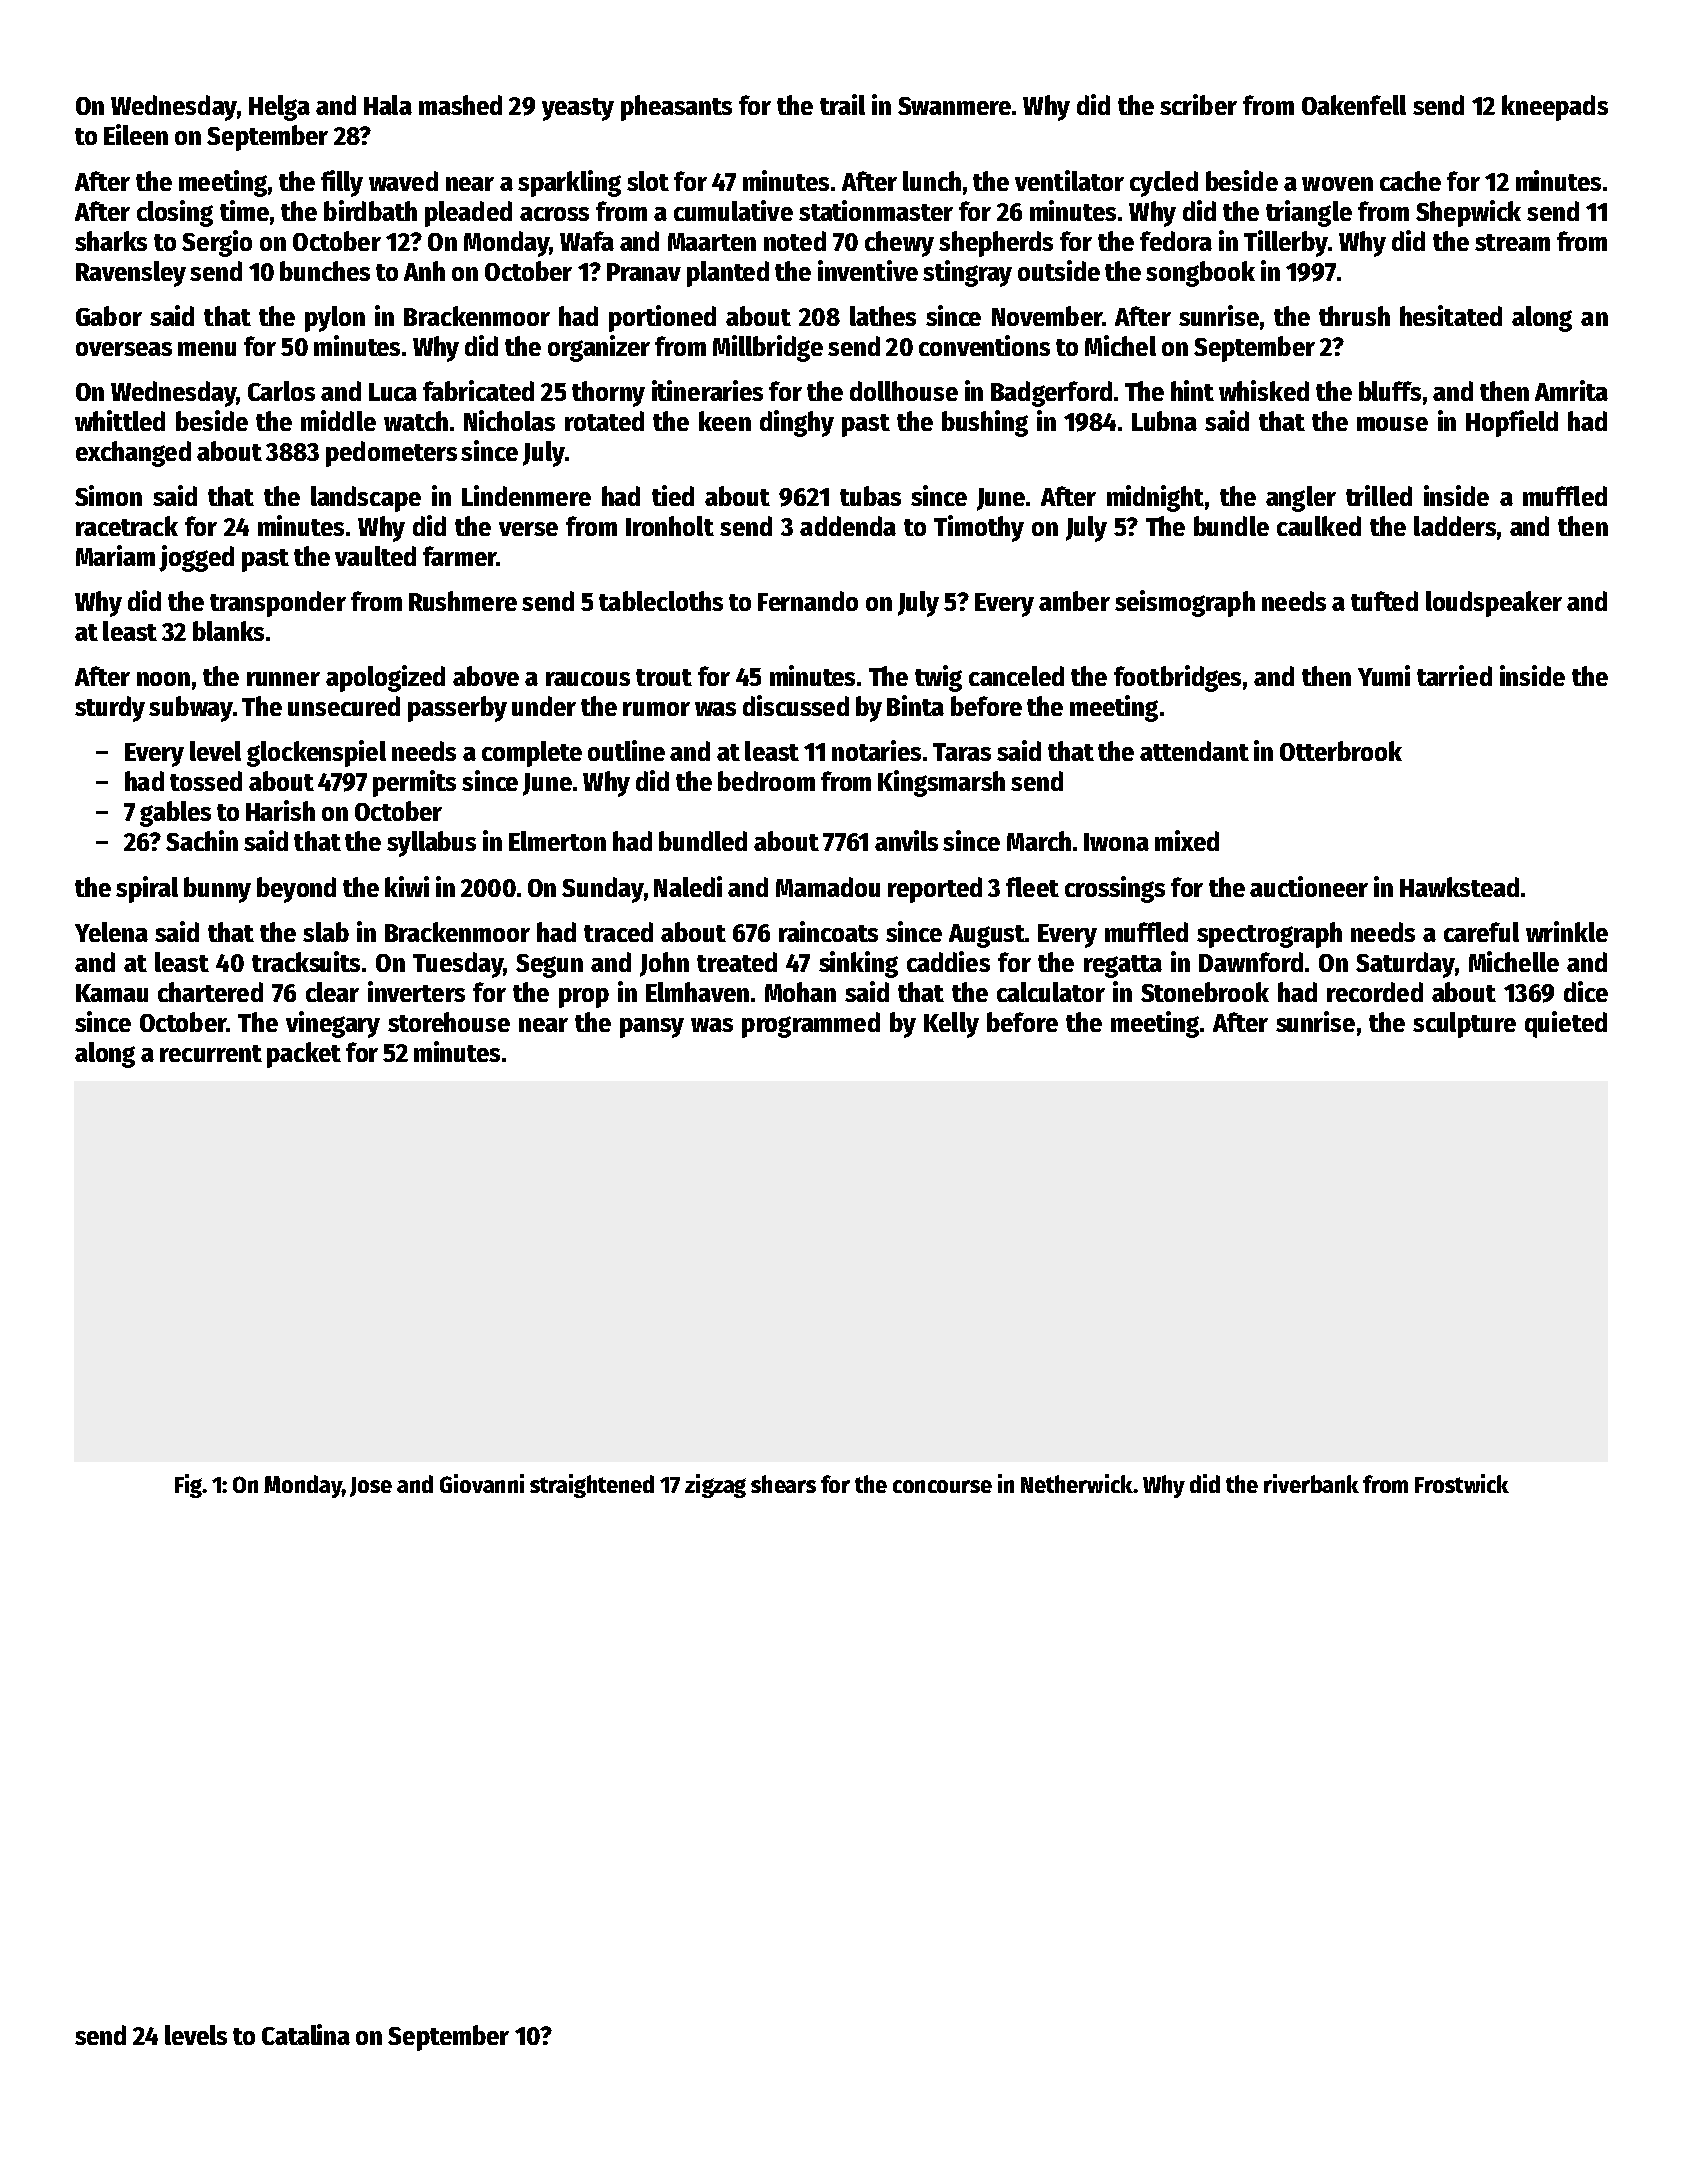  Describe the element at coordinates (1077, 1483) in the screenshot. I see `Netherwick` at that location.
